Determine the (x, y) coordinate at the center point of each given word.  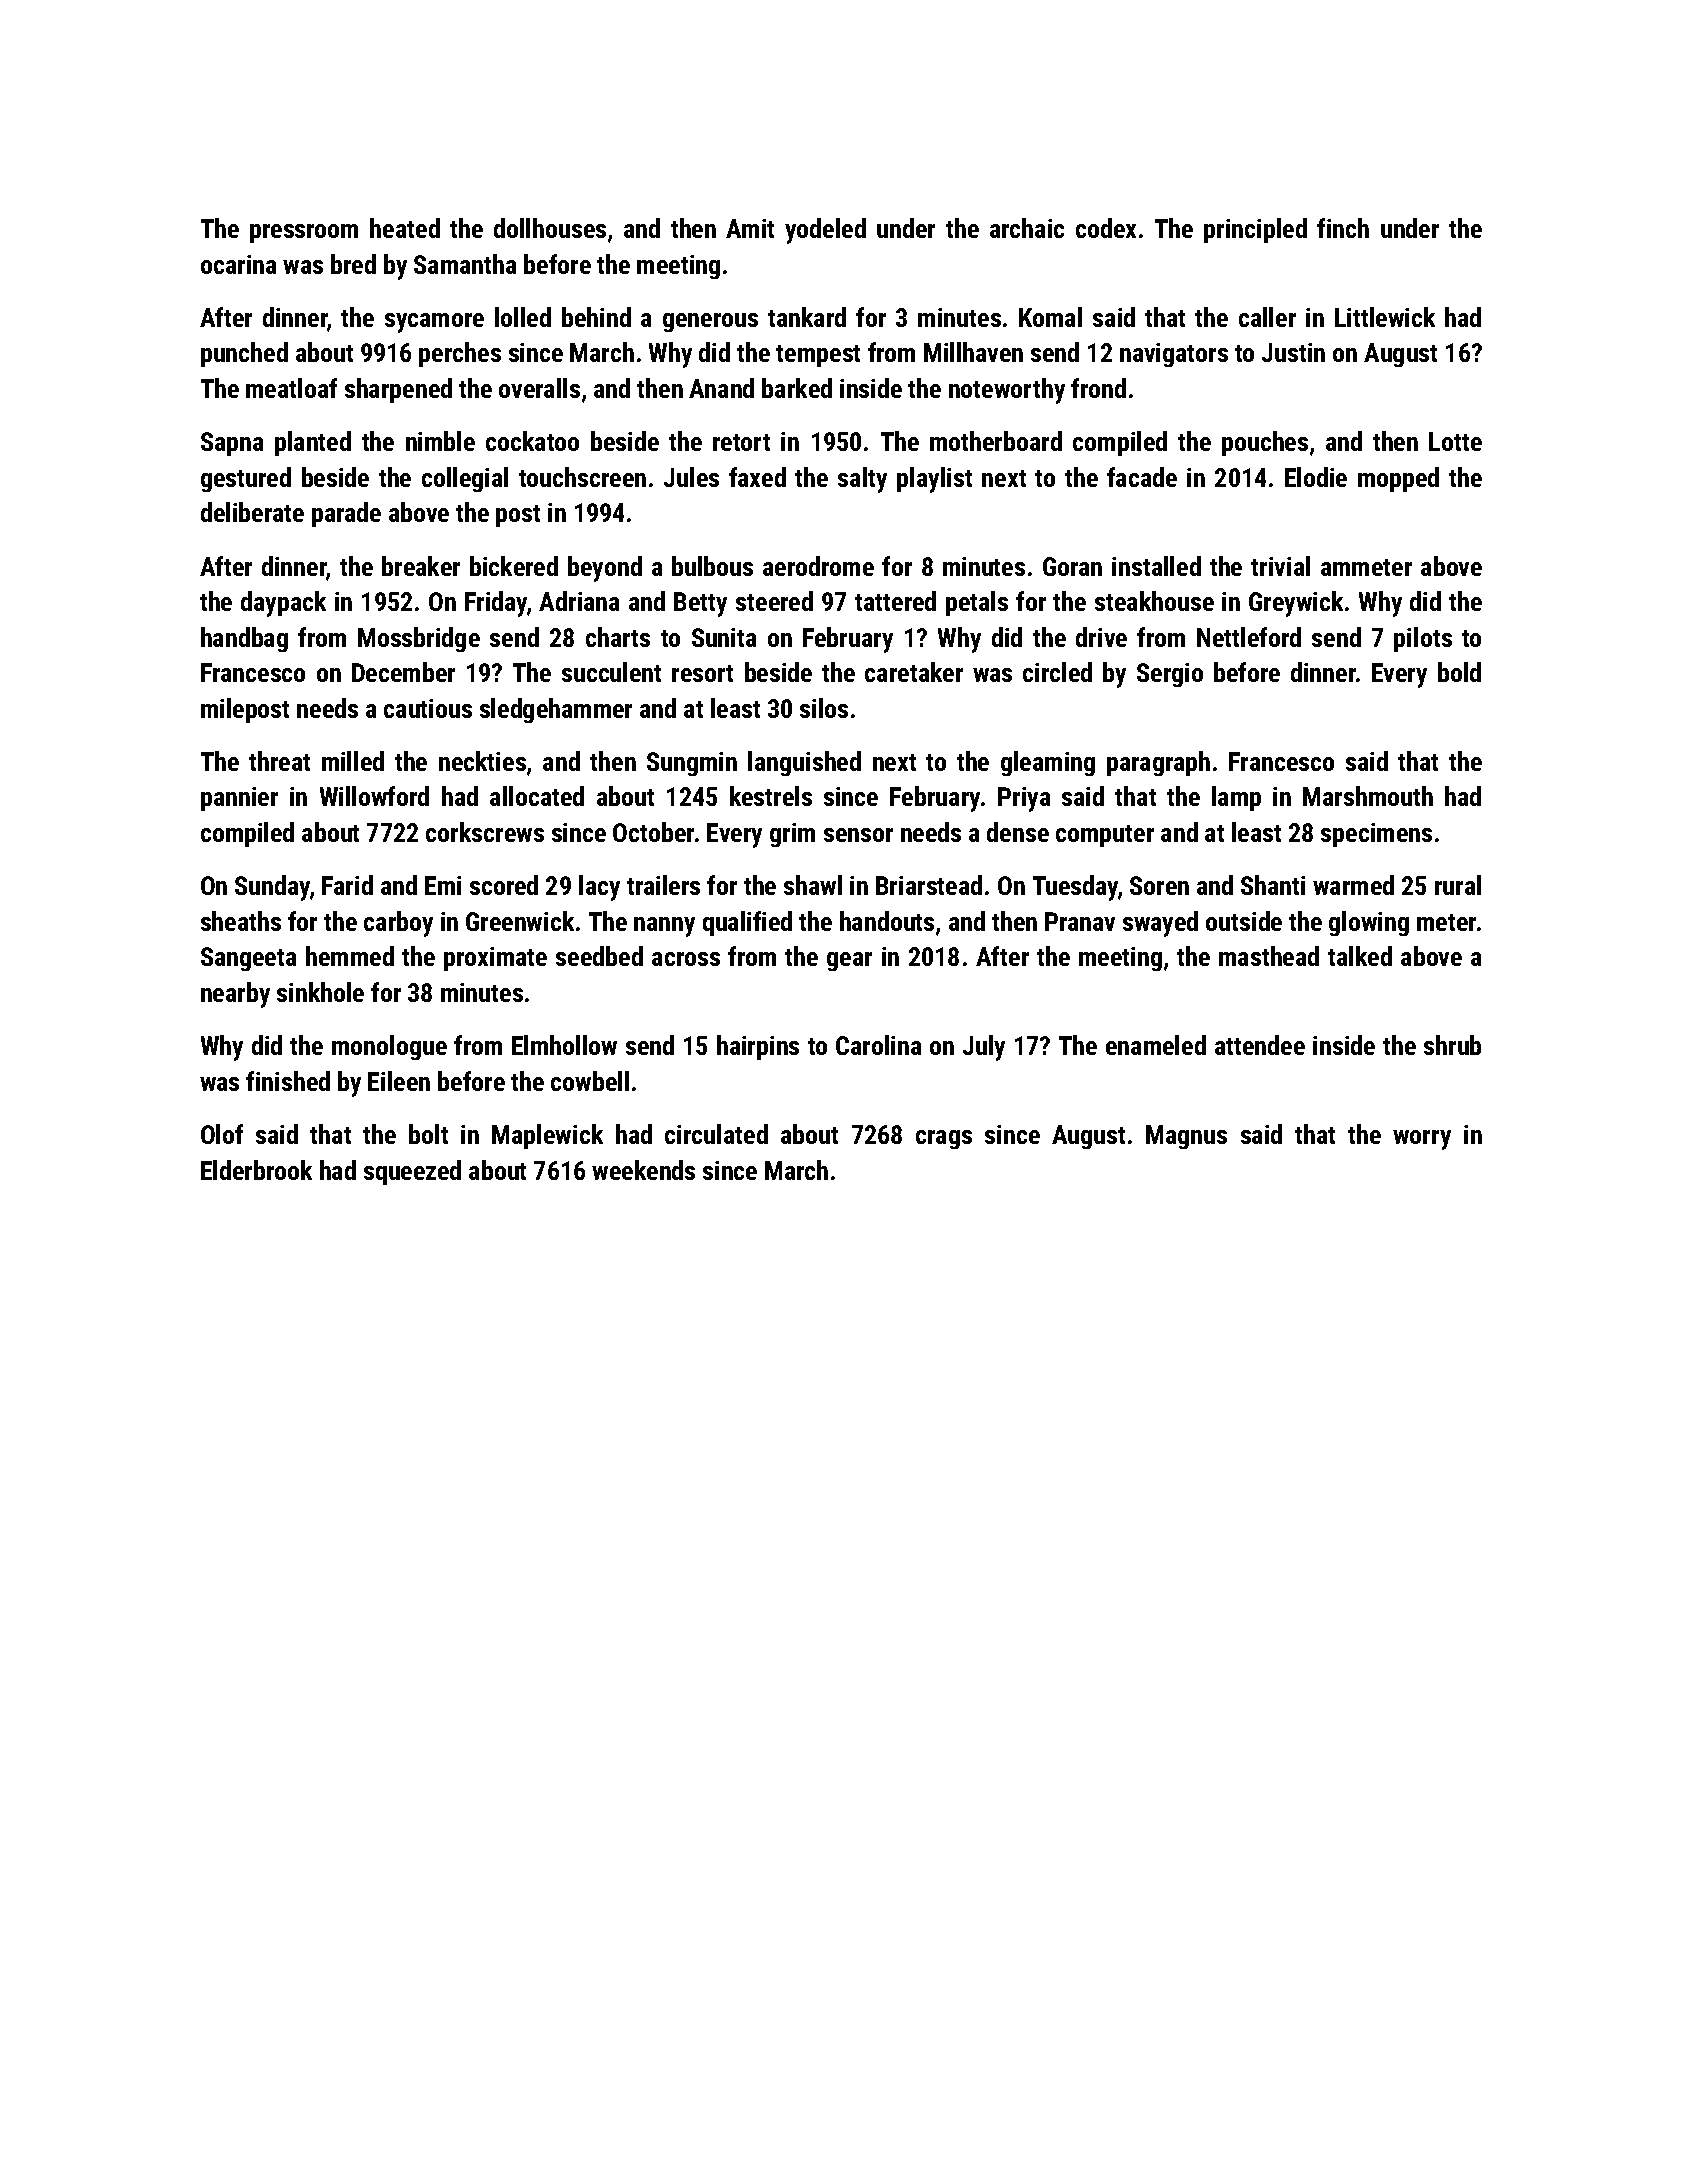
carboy (398, 924)
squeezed (412, 1172)
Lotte (1455, 441)
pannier (239, 799)
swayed (1160, 924)
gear (849, 961)
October (653, 832)
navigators (1174, 355)
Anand (721, 388)
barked (797, 388)
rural (1458, 885)
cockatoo (532, 441)
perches (460, 354)
